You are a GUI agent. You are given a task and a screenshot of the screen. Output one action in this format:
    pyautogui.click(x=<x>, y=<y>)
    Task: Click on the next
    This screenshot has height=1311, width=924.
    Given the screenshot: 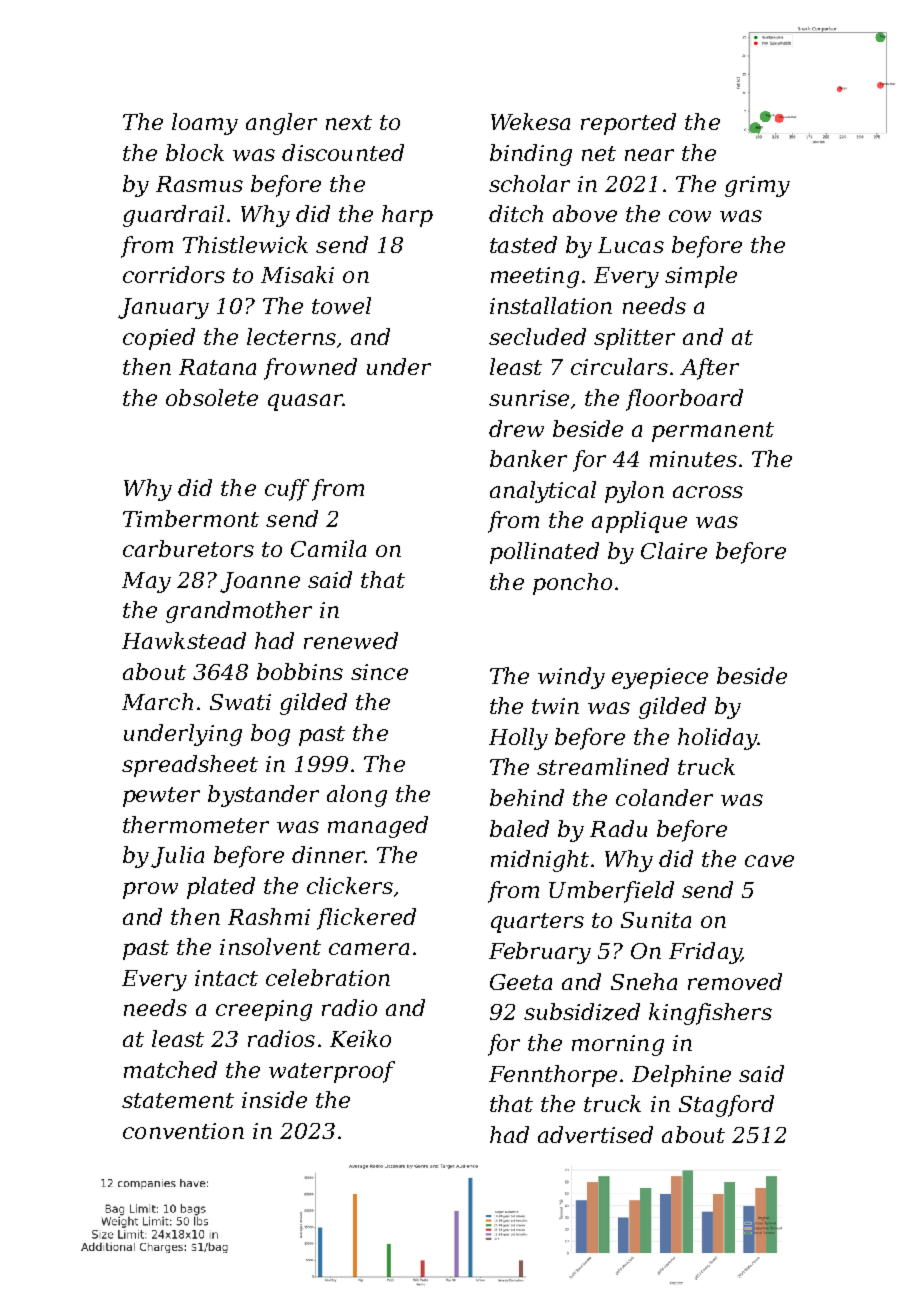 What is the action you would take?
    pyautogui.click(x=349, y=122)
